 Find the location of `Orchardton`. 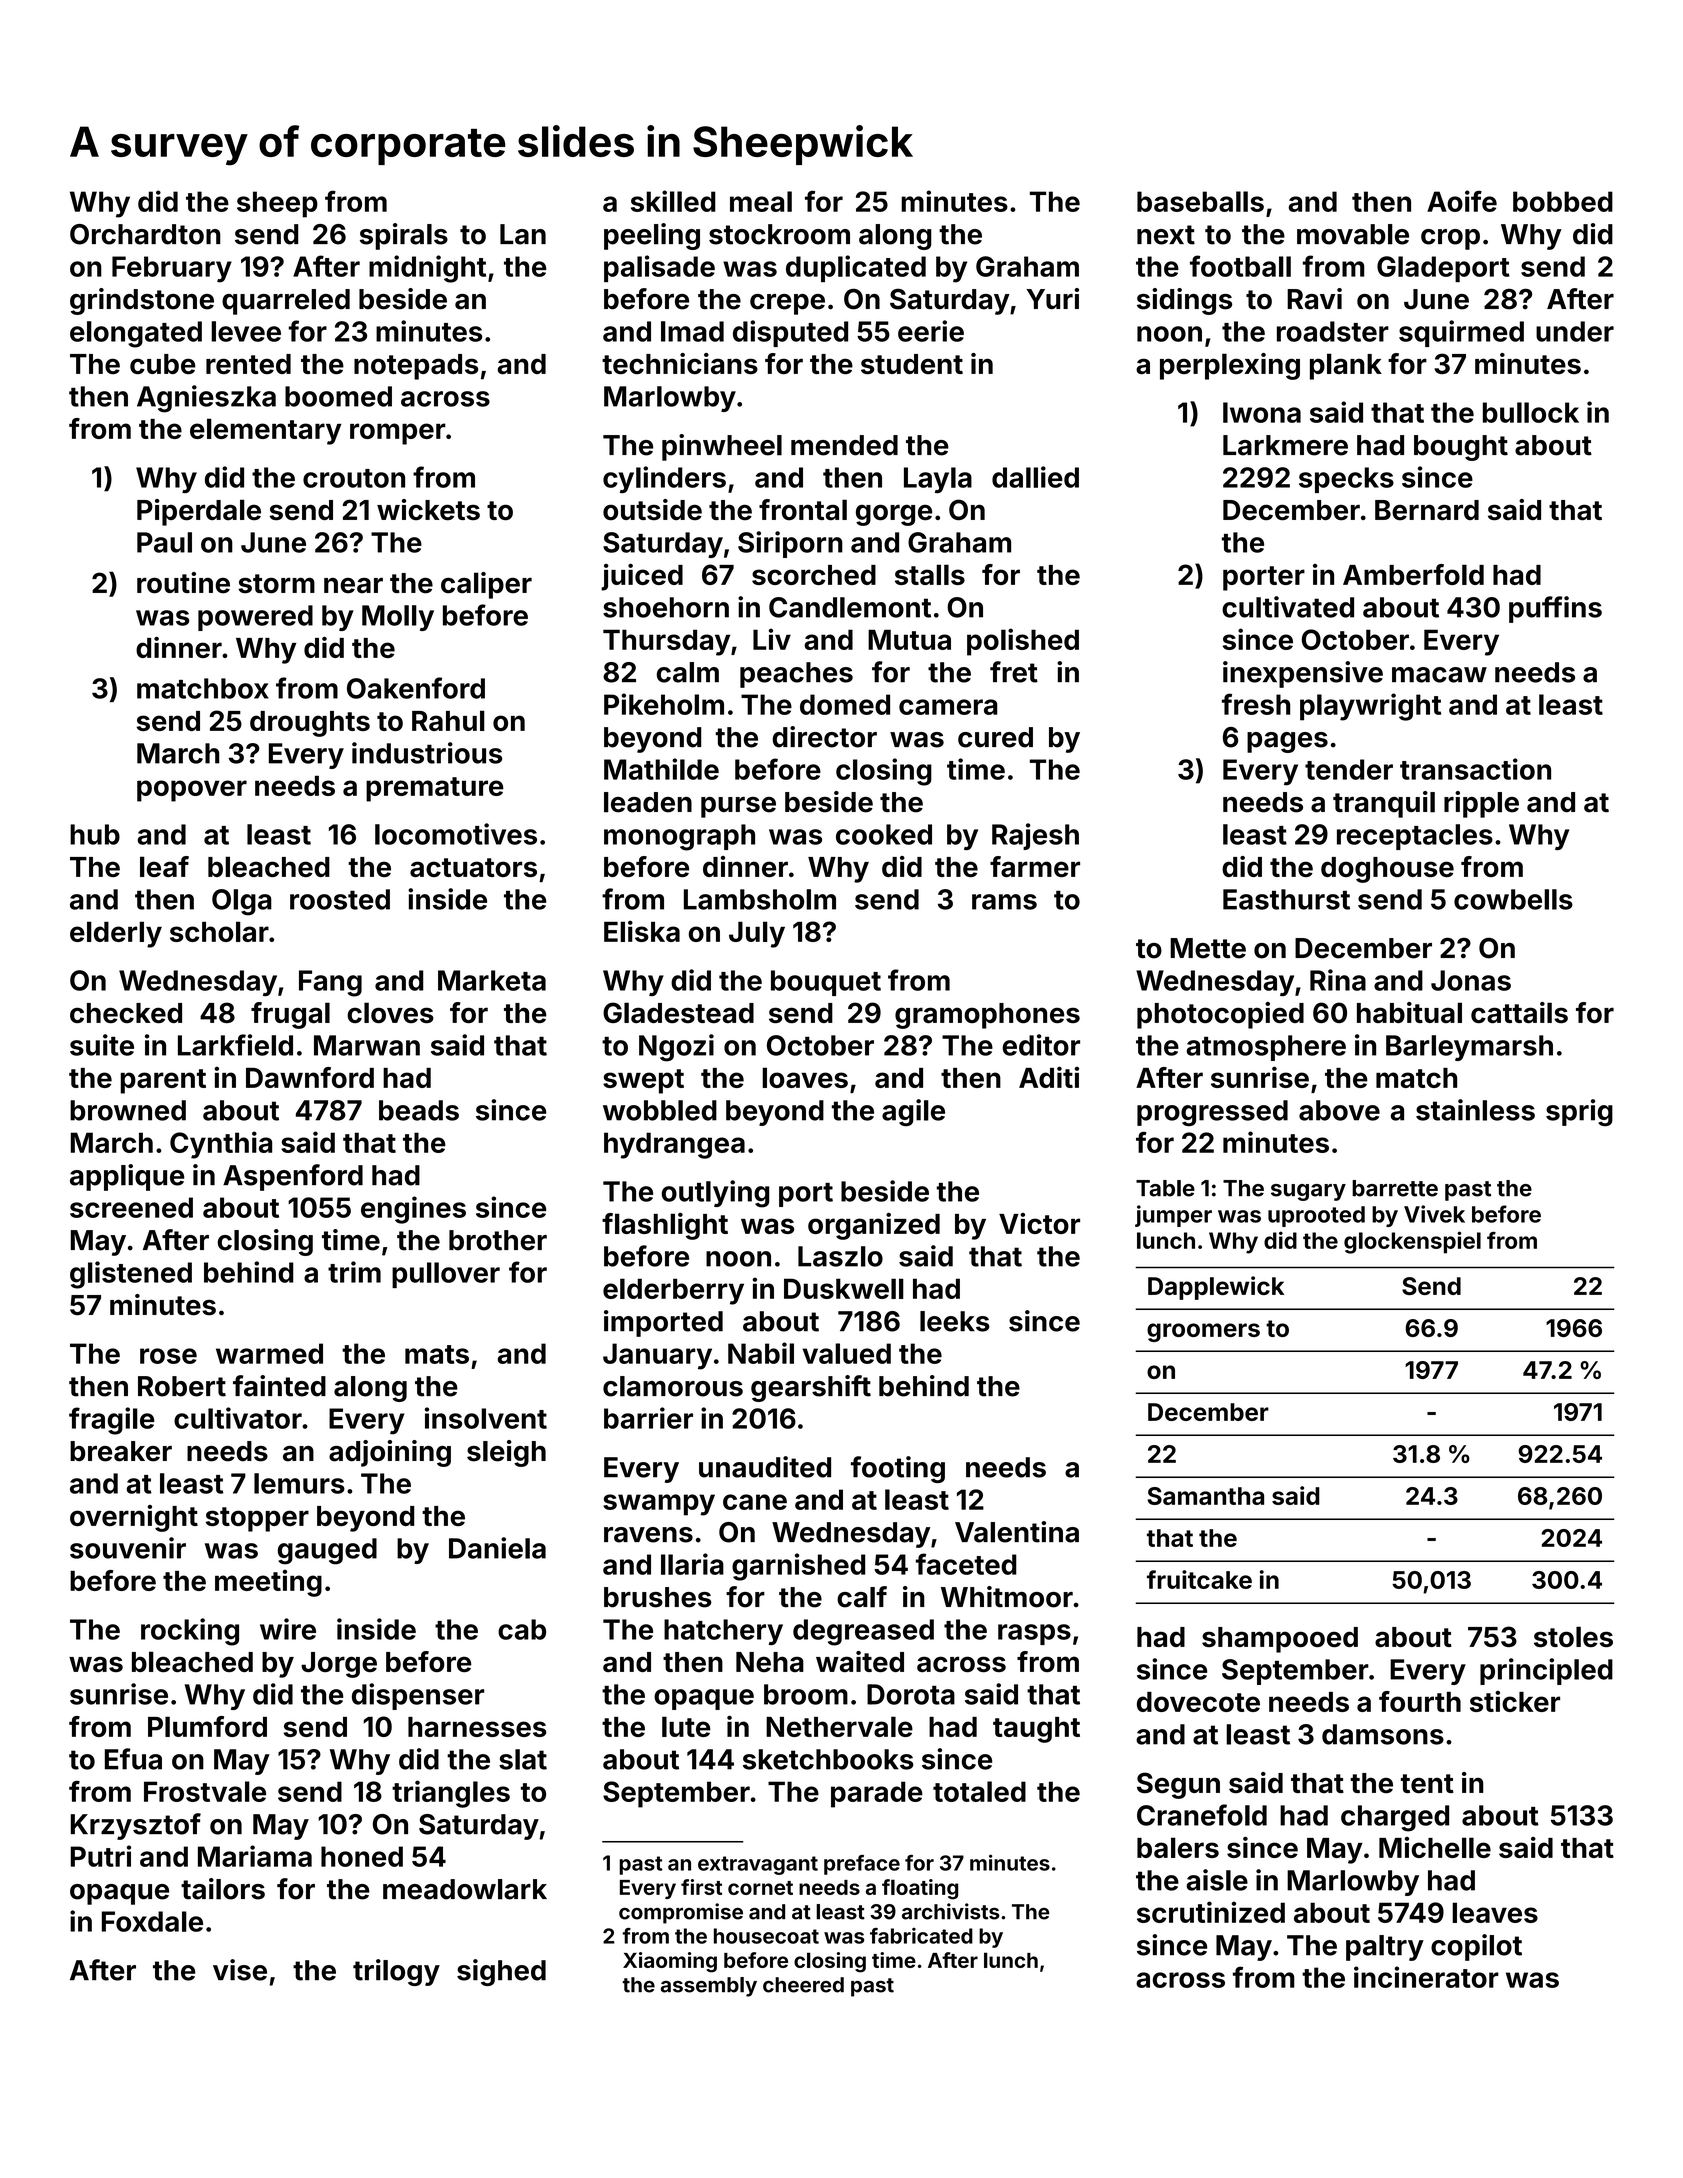

Orchardton is located at coordinates (145, 234).
